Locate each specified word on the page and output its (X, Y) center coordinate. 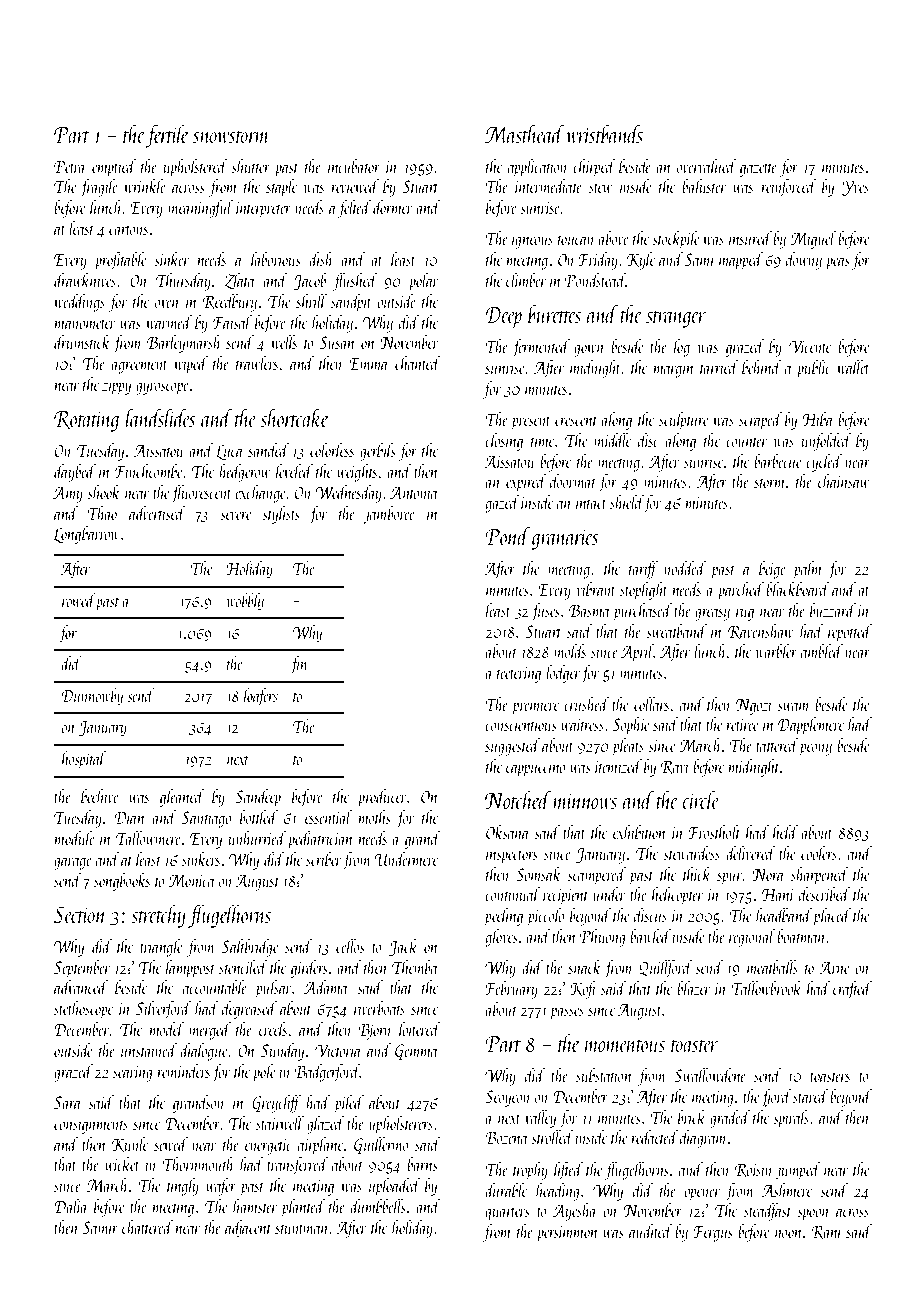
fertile (167, 136)
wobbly (245, 602)
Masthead (524, 133)
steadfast (768, 1212)
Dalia (70, 1206)
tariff (643, 570)
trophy (530, 1171)
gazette (758, 170)
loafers (261, 697)
